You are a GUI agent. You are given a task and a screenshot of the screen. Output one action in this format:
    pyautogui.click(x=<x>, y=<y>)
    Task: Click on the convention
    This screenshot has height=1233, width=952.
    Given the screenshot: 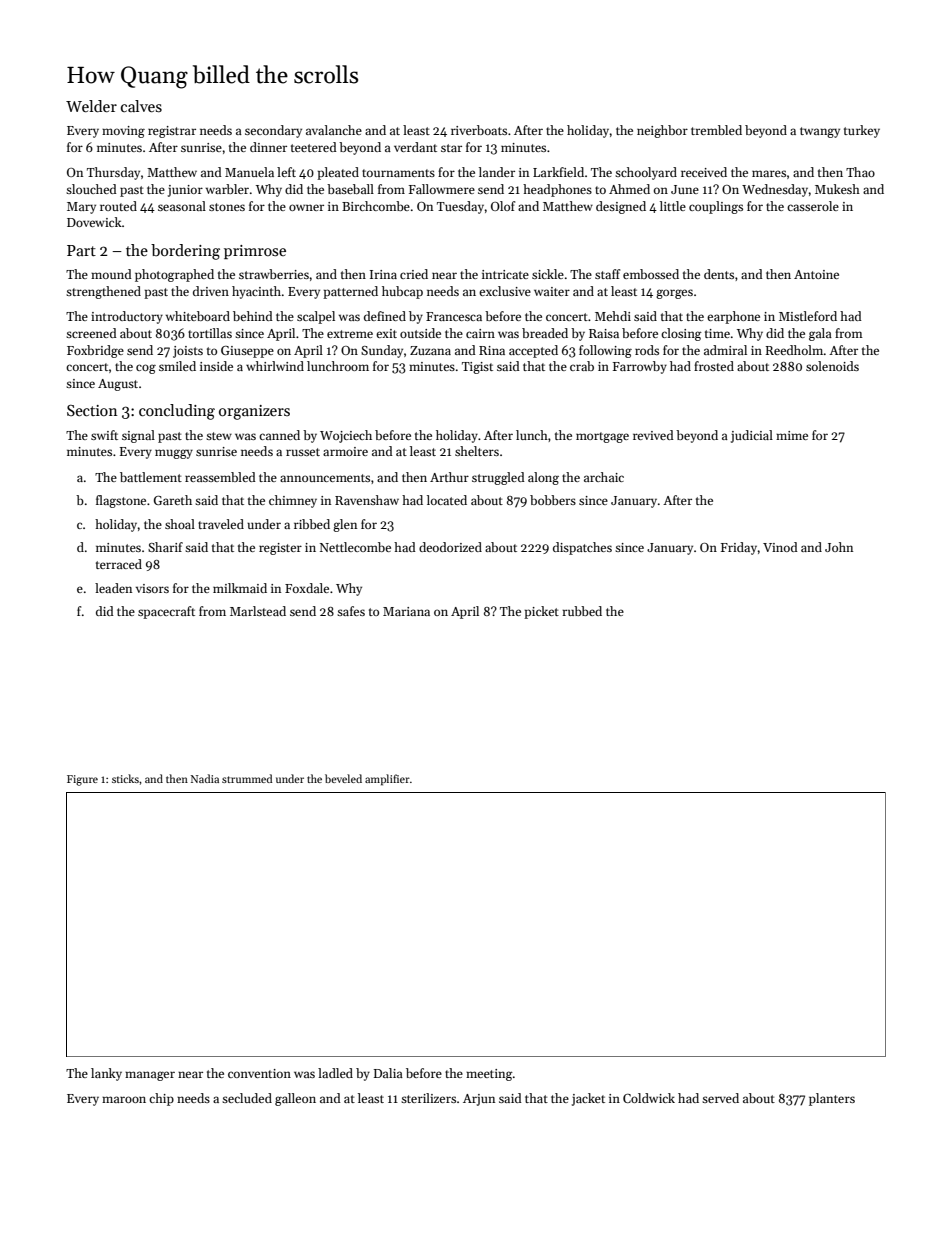 What is the action you would take?
    pyautogui.click(x=259, y=1073)
